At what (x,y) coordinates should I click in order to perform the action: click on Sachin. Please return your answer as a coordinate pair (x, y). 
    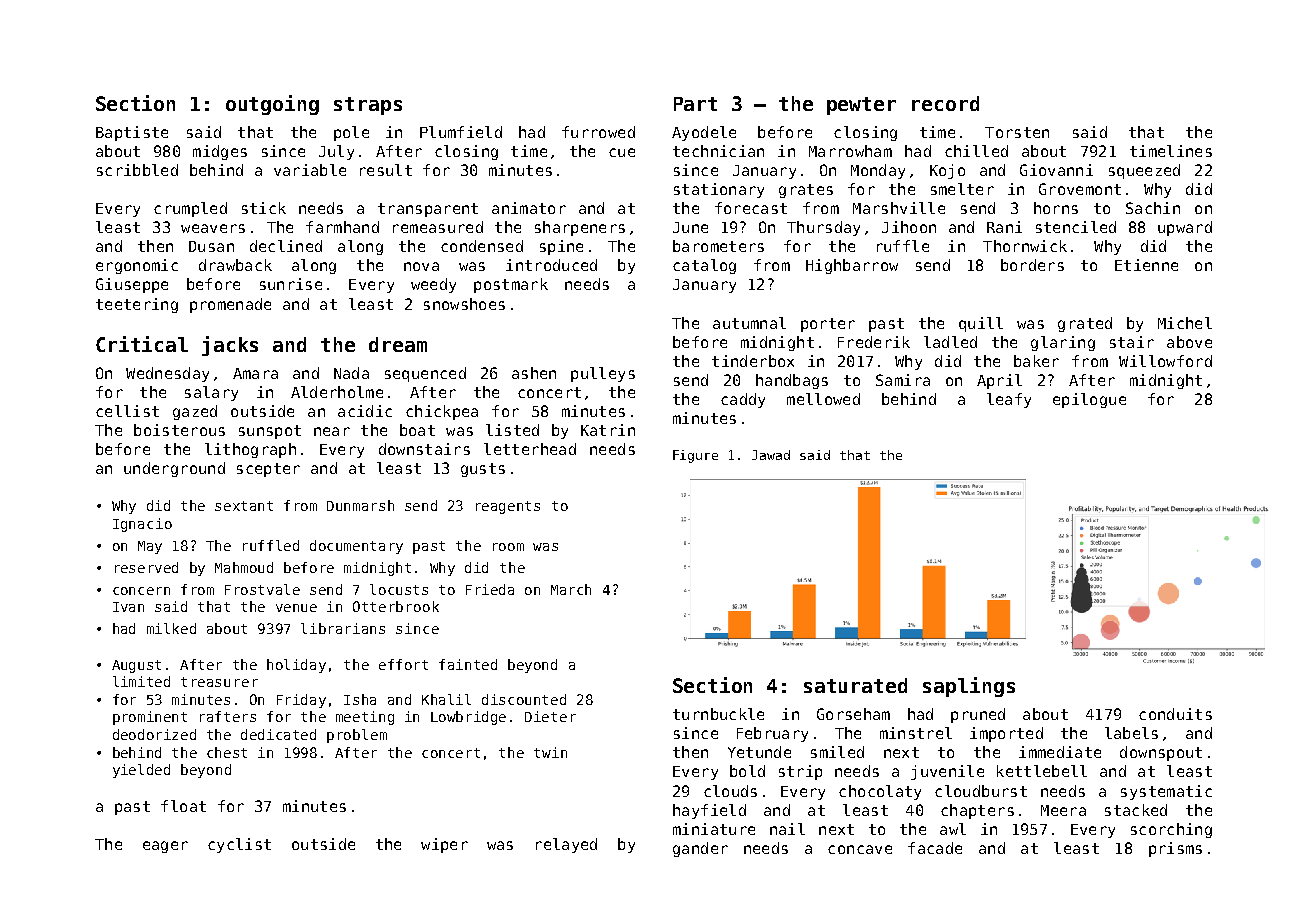
    Looking at the image, I should click on (1153, 208).
